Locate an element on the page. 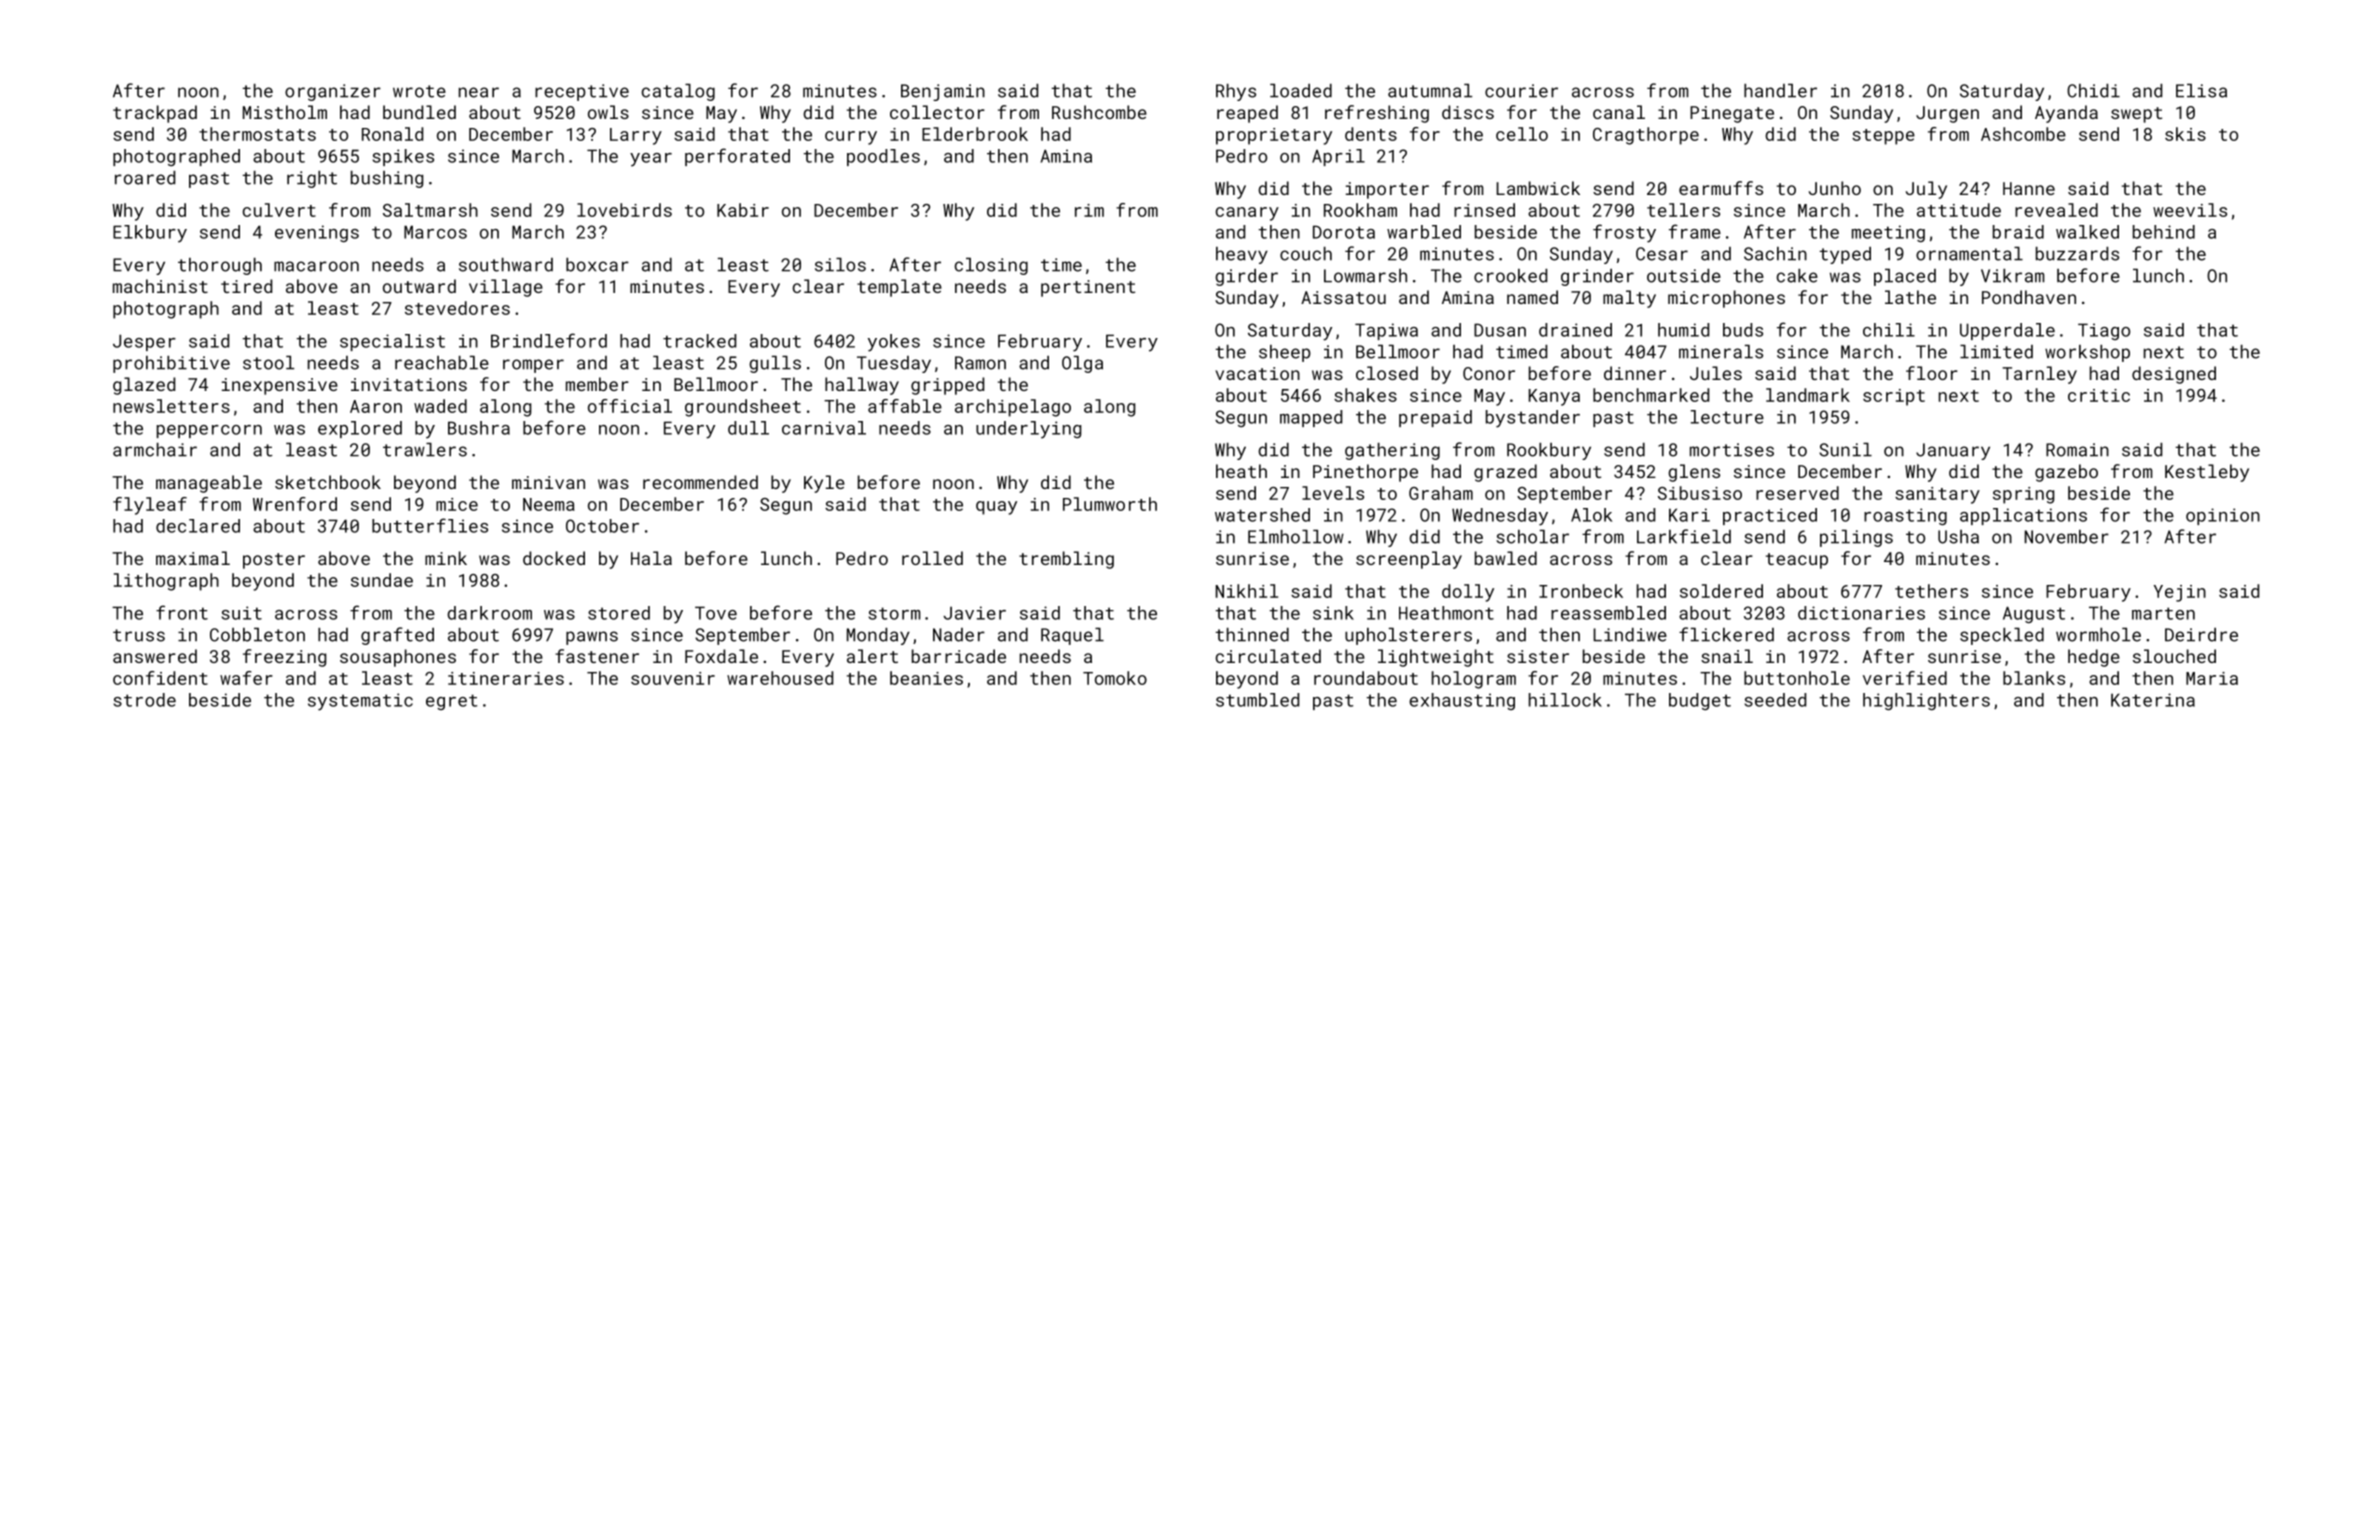 This page has height=1540, width=2379. swept is located at coordinates (2136, 115).
